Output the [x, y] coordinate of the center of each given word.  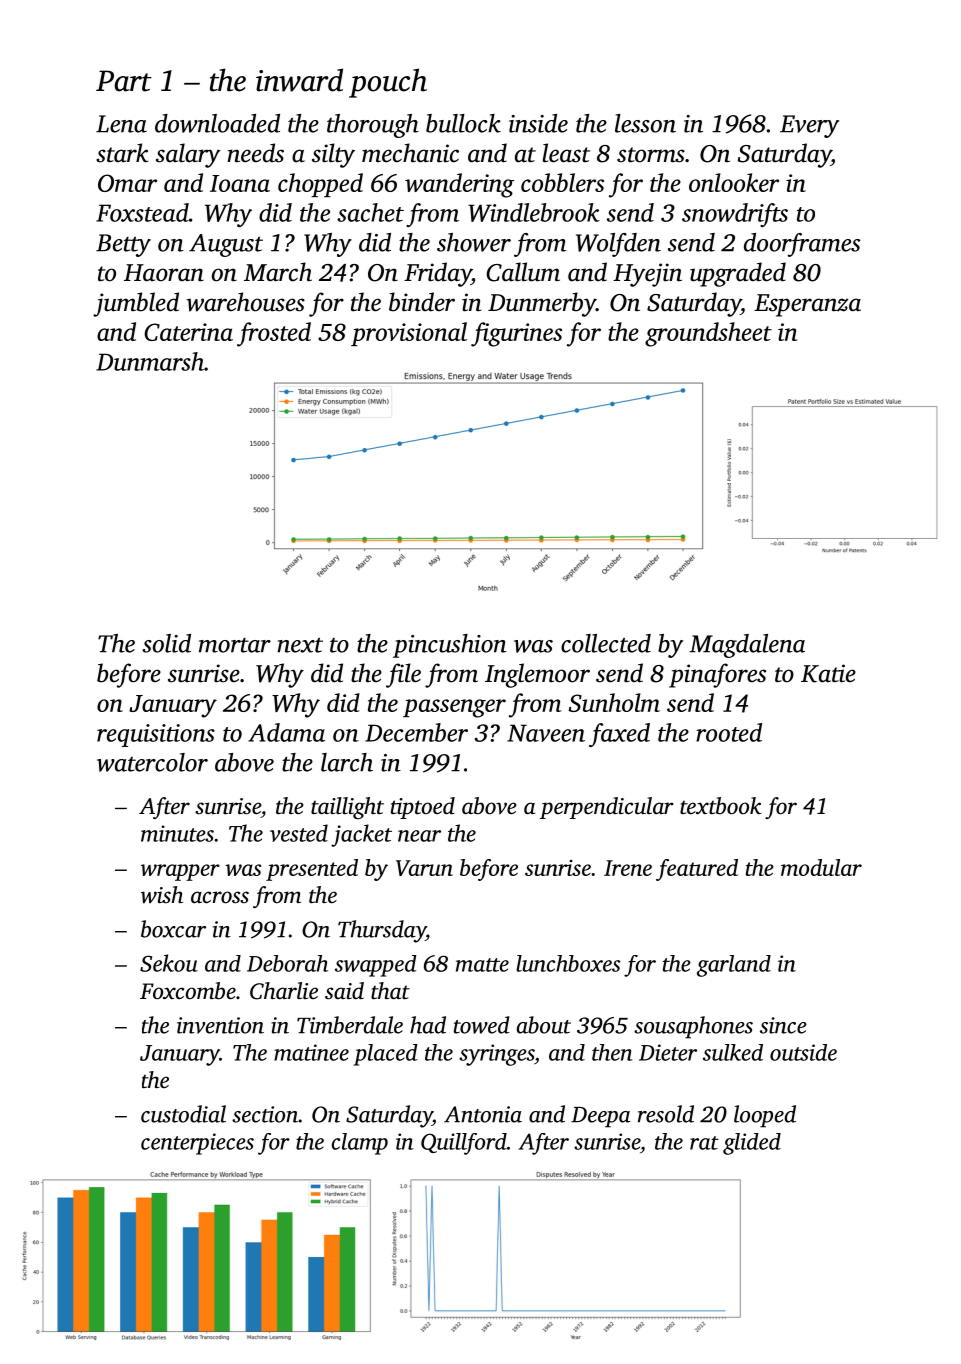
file [403, 675]
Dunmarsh [150, 361]
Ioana [240, 183]
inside [538, 123]
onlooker [734, 182]
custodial [183, 1114]
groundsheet [708, 334]
